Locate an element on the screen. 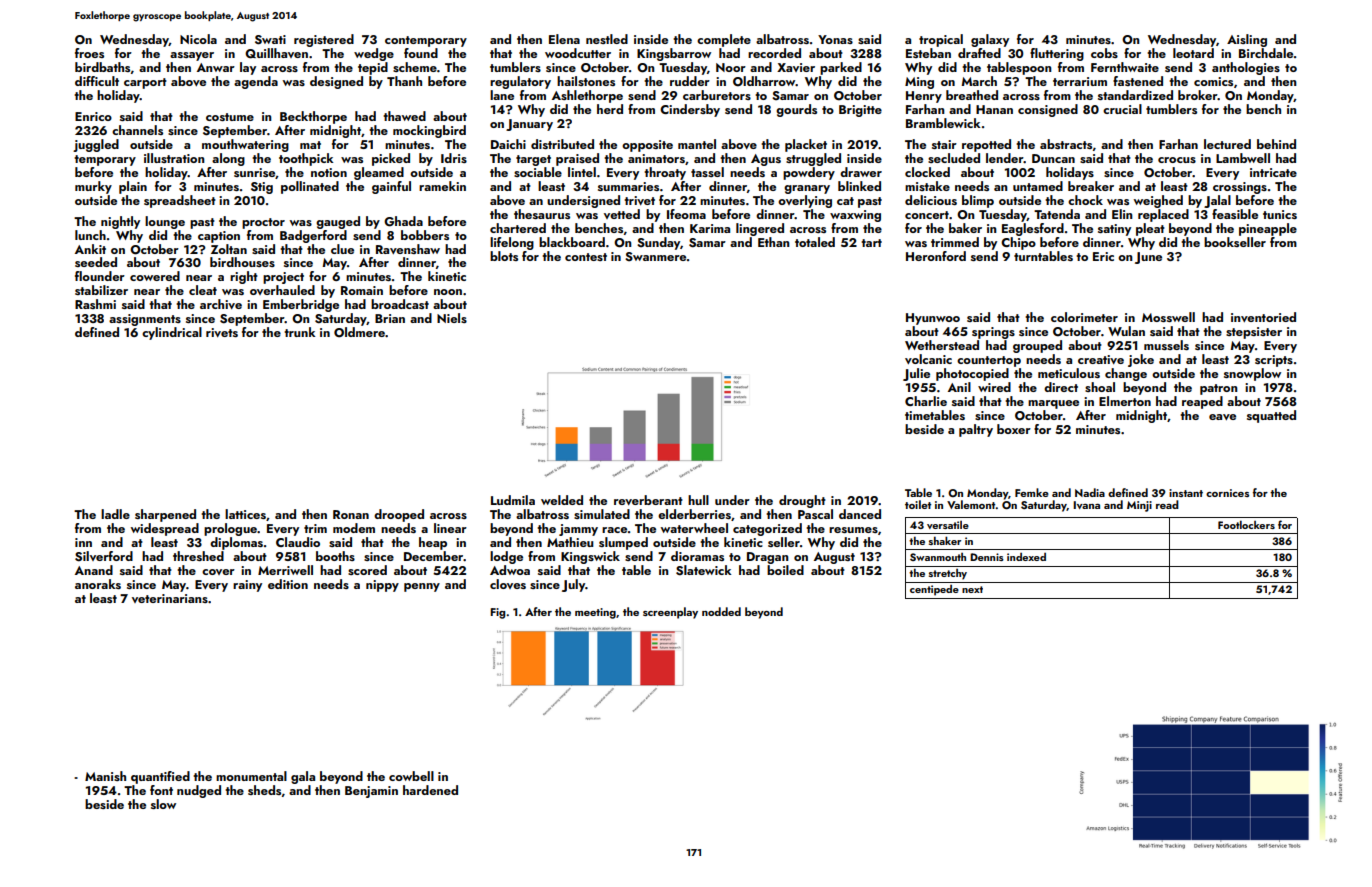  complete is located at coordinates (724, 40).
